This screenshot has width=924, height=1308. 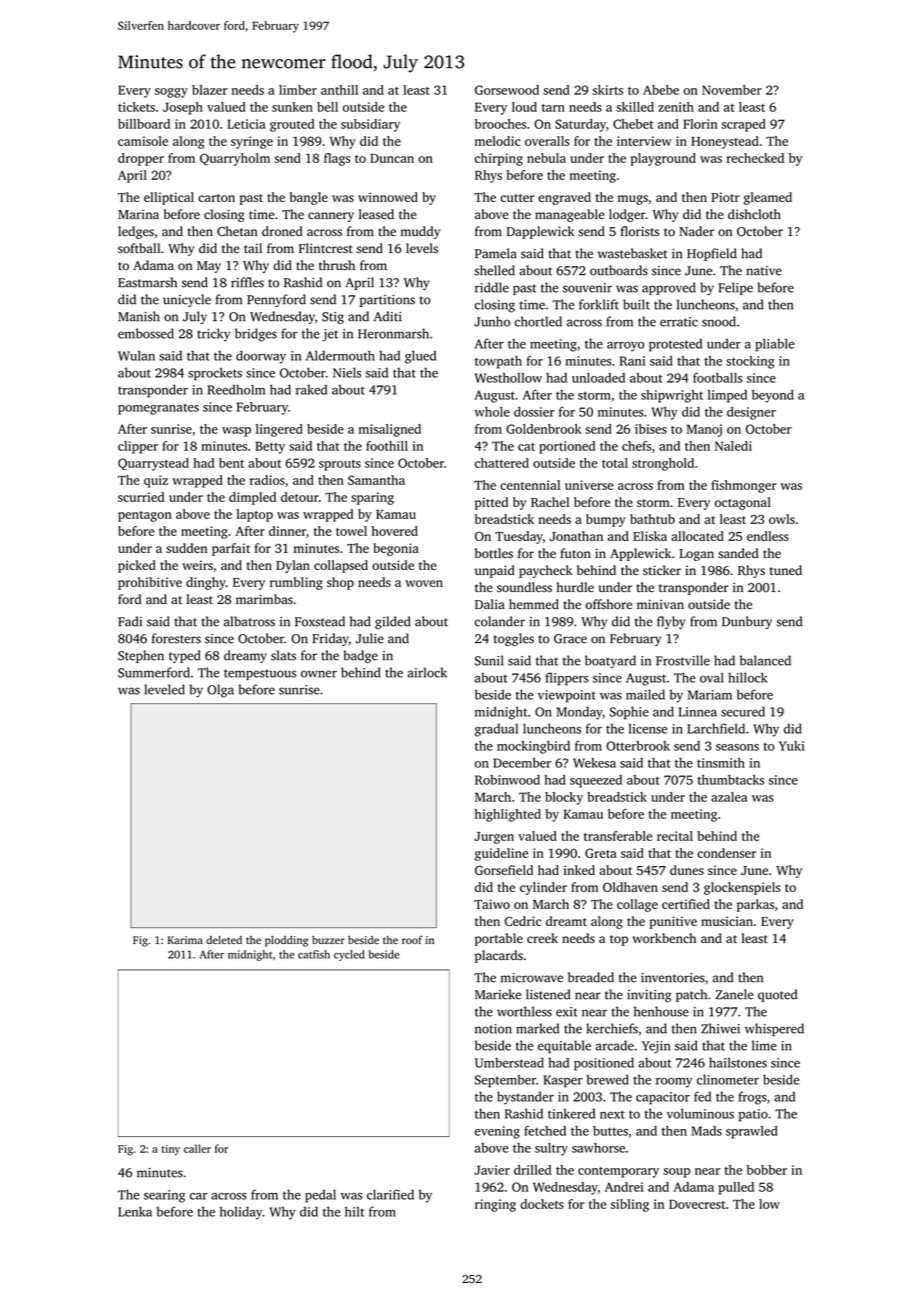 I want to click on November, so click(x=732, y=90).
